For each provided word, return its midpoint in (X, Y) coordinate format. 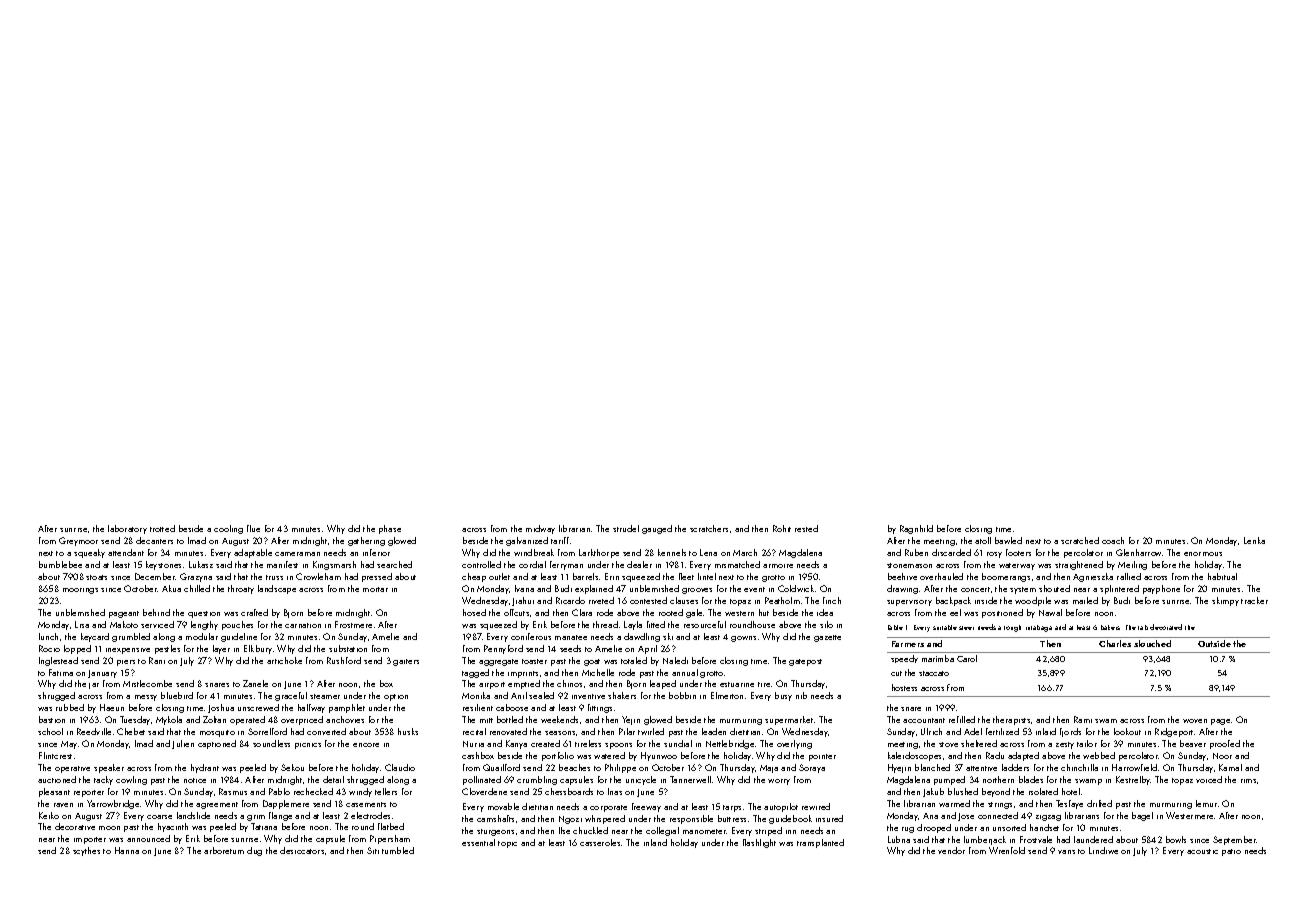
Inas (615, 791)
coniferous (531, 636)
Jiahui (523, 601)
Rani (157, 660)
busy (783, 696)
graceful (291, 696)
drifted (1099, 803)
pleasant (54, 792)
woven (1195, 721)
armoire (778, 566)
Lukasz (201, 564)
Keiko (49, 815)
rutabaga (1039, 628)
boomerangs (1006, 577)
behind (156, 612)
